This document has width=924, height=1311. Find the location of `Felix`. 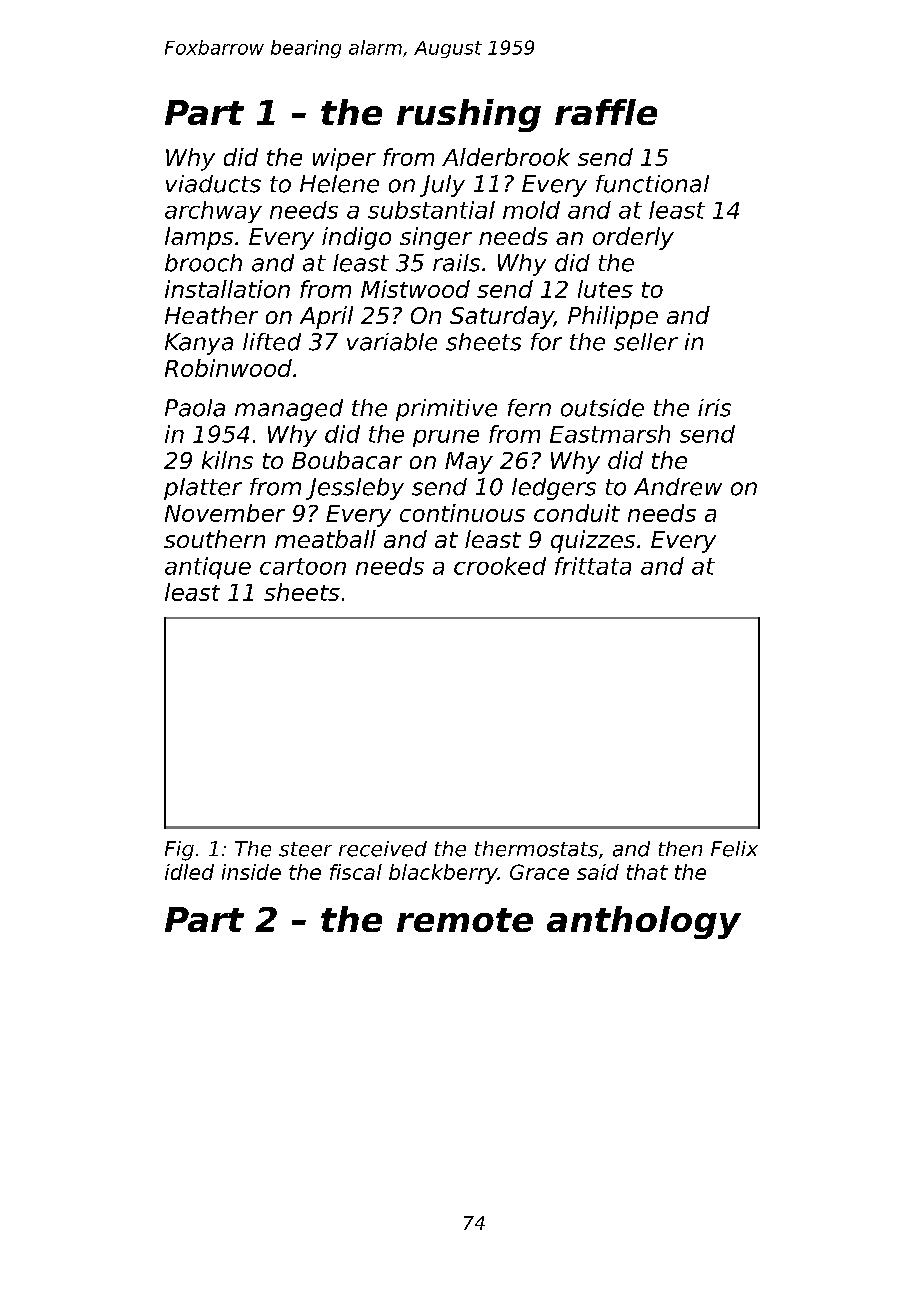

Felix is located at coordinates (734, 849).
